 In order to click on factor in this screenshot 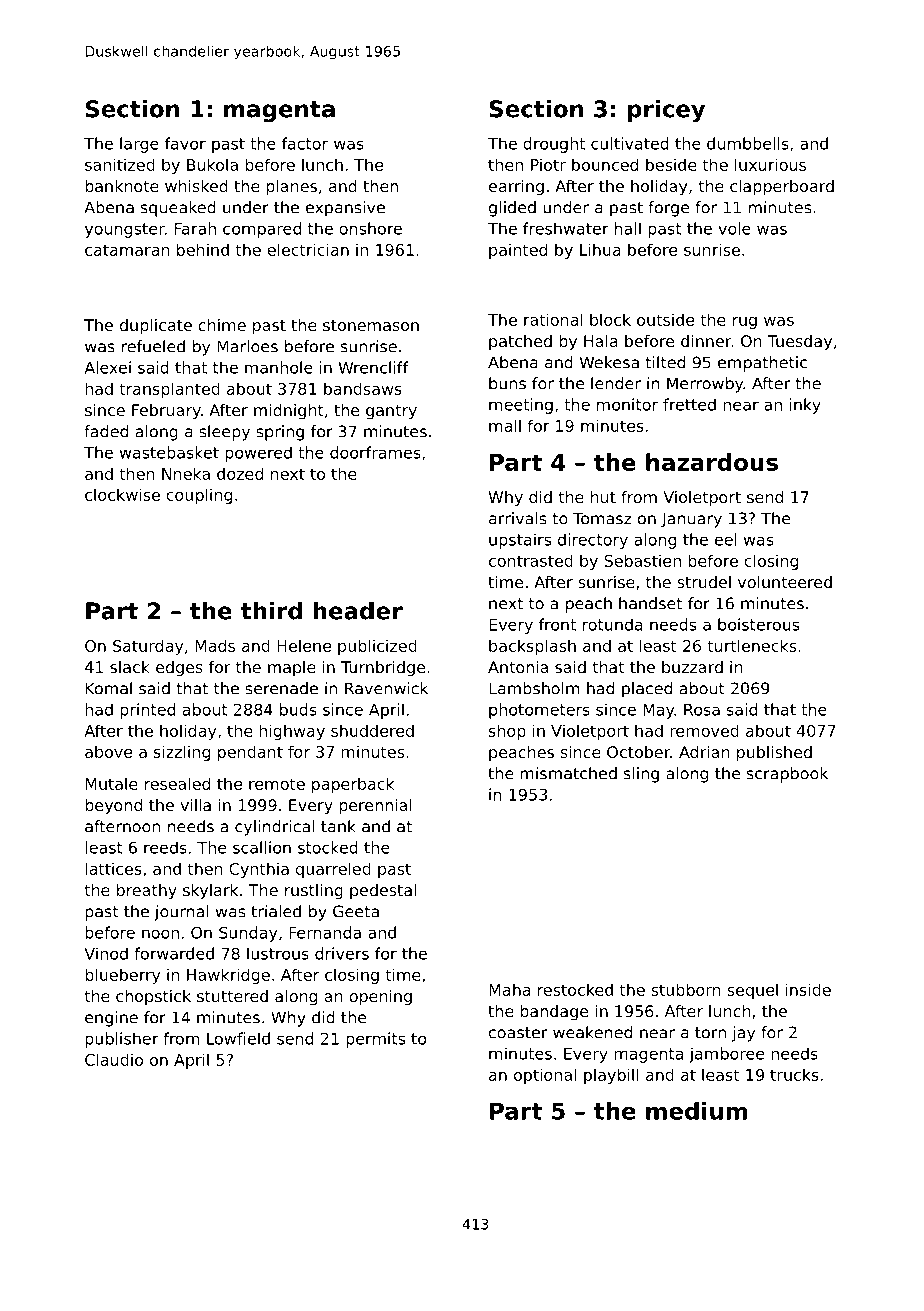, I will do `click(305, 143)`.
